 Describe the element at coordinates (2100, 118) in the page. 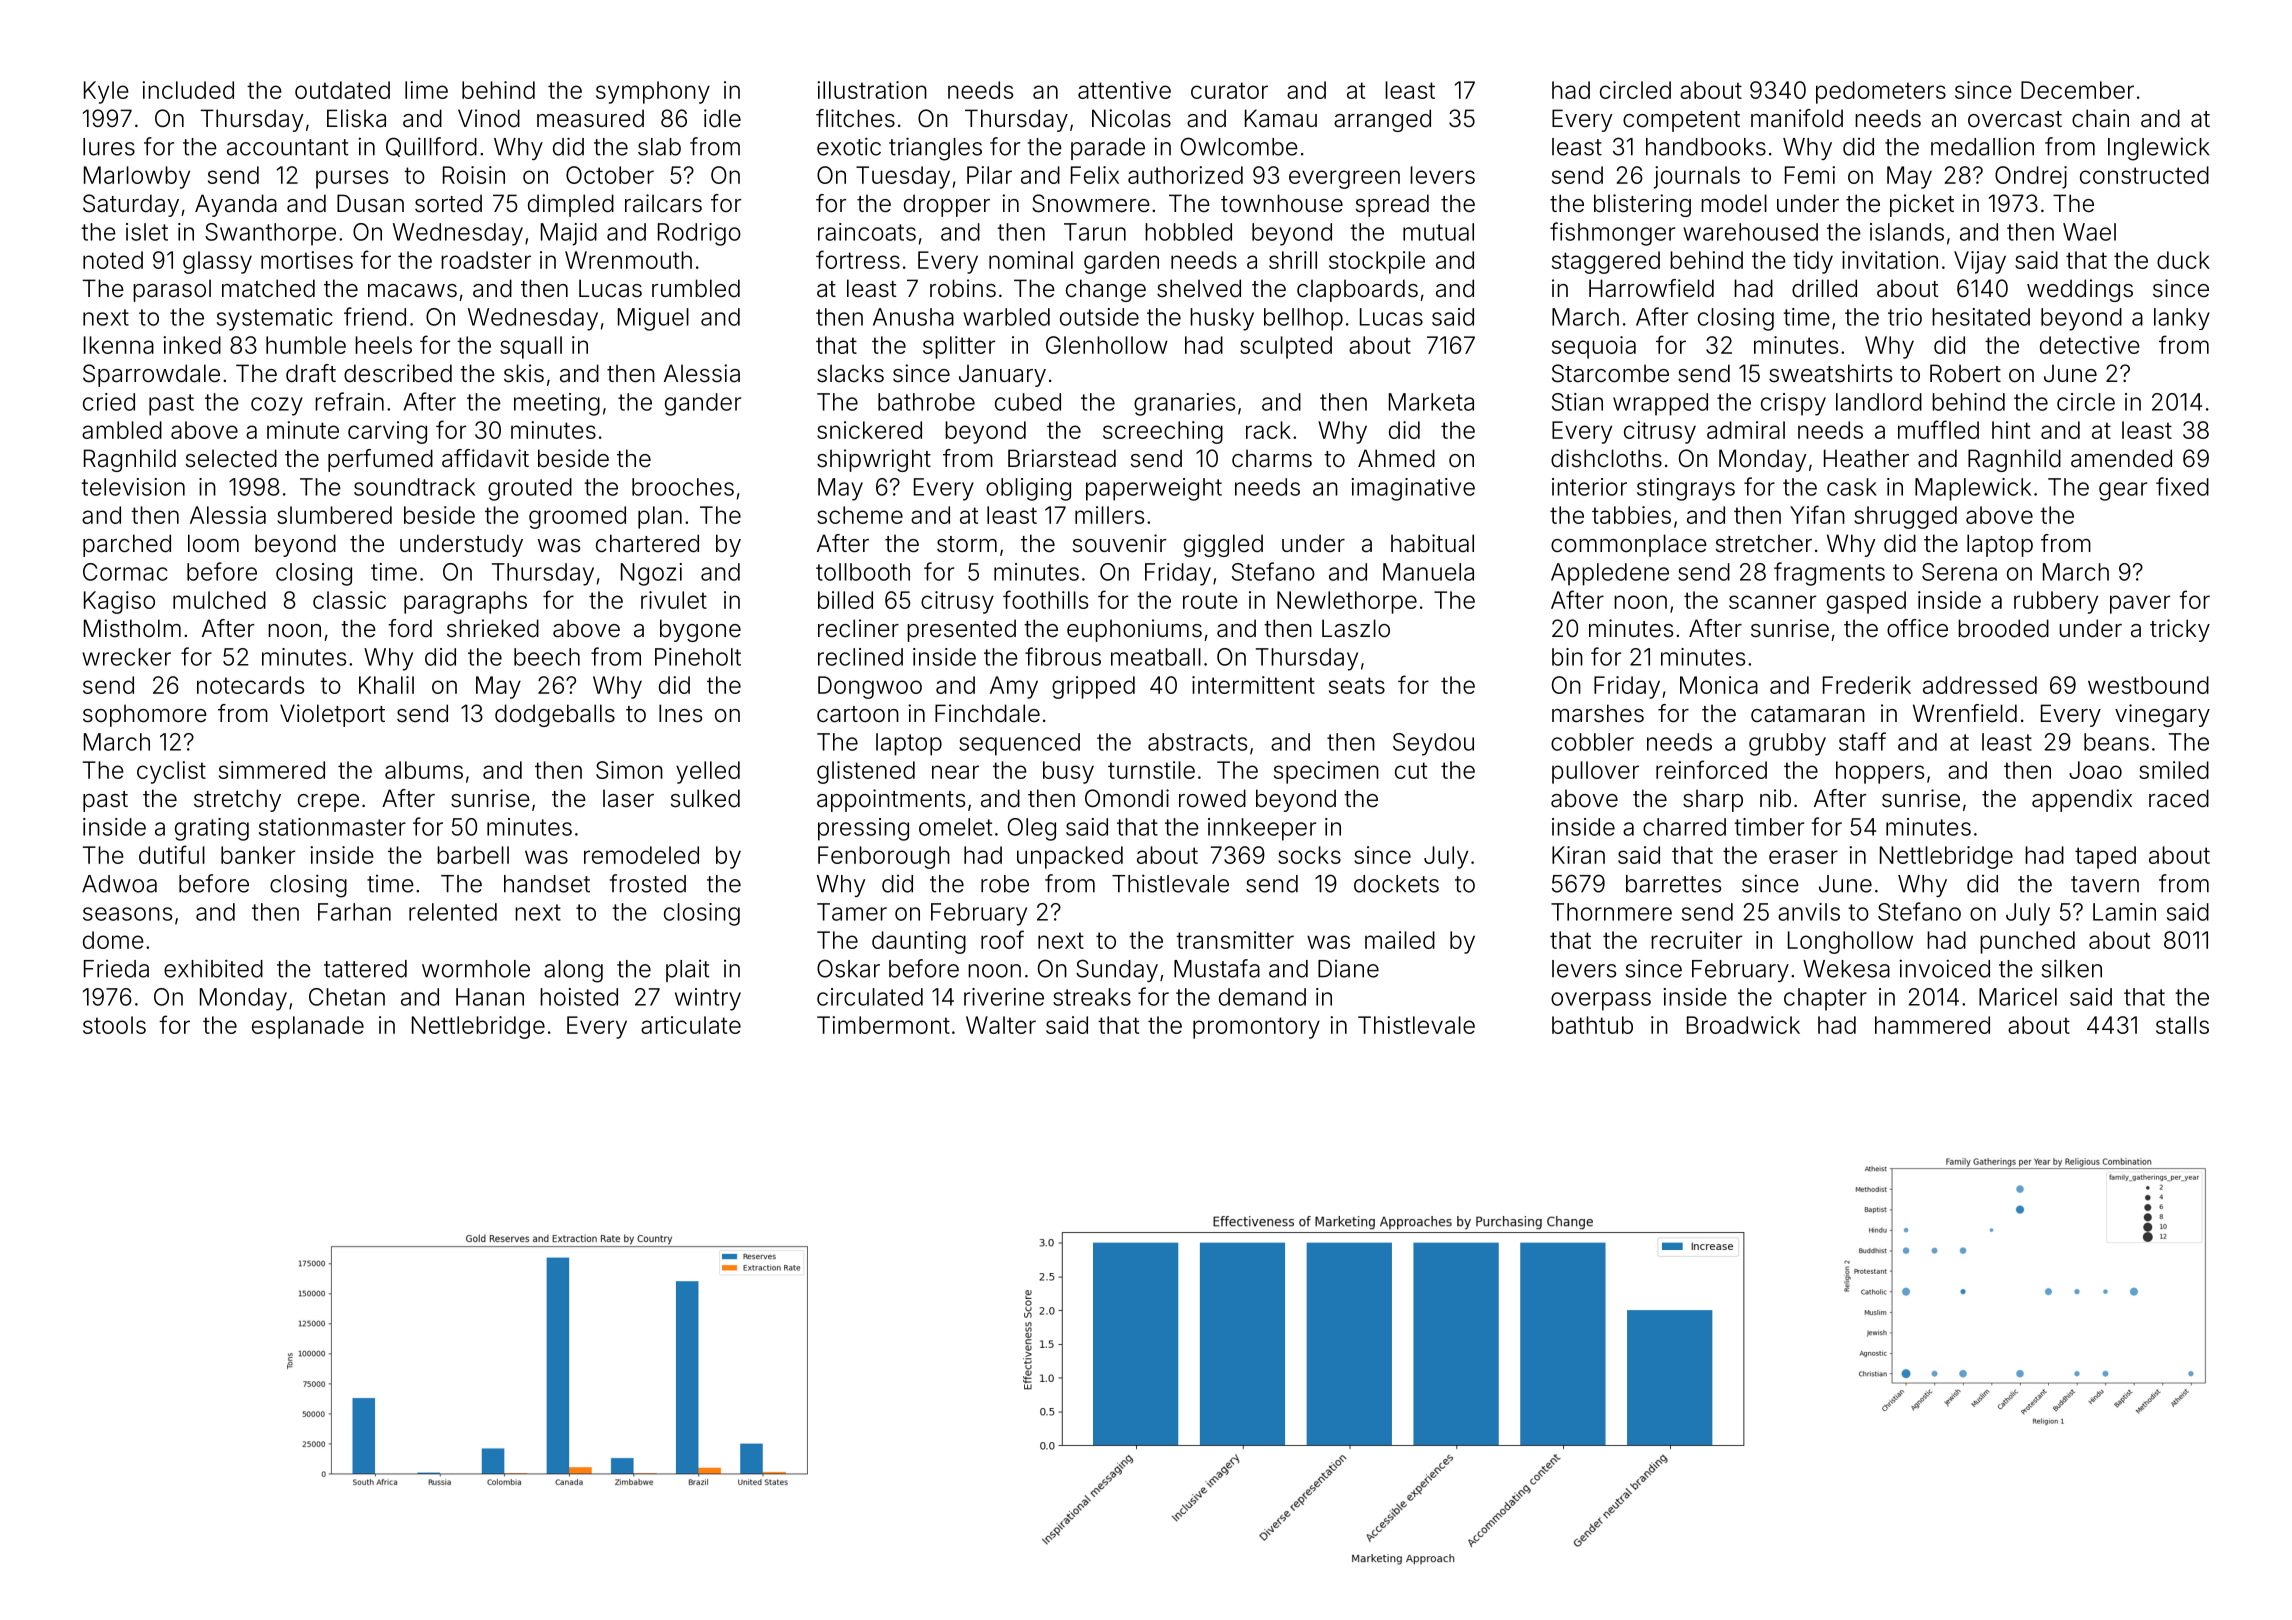

I see `chain` at that location.
